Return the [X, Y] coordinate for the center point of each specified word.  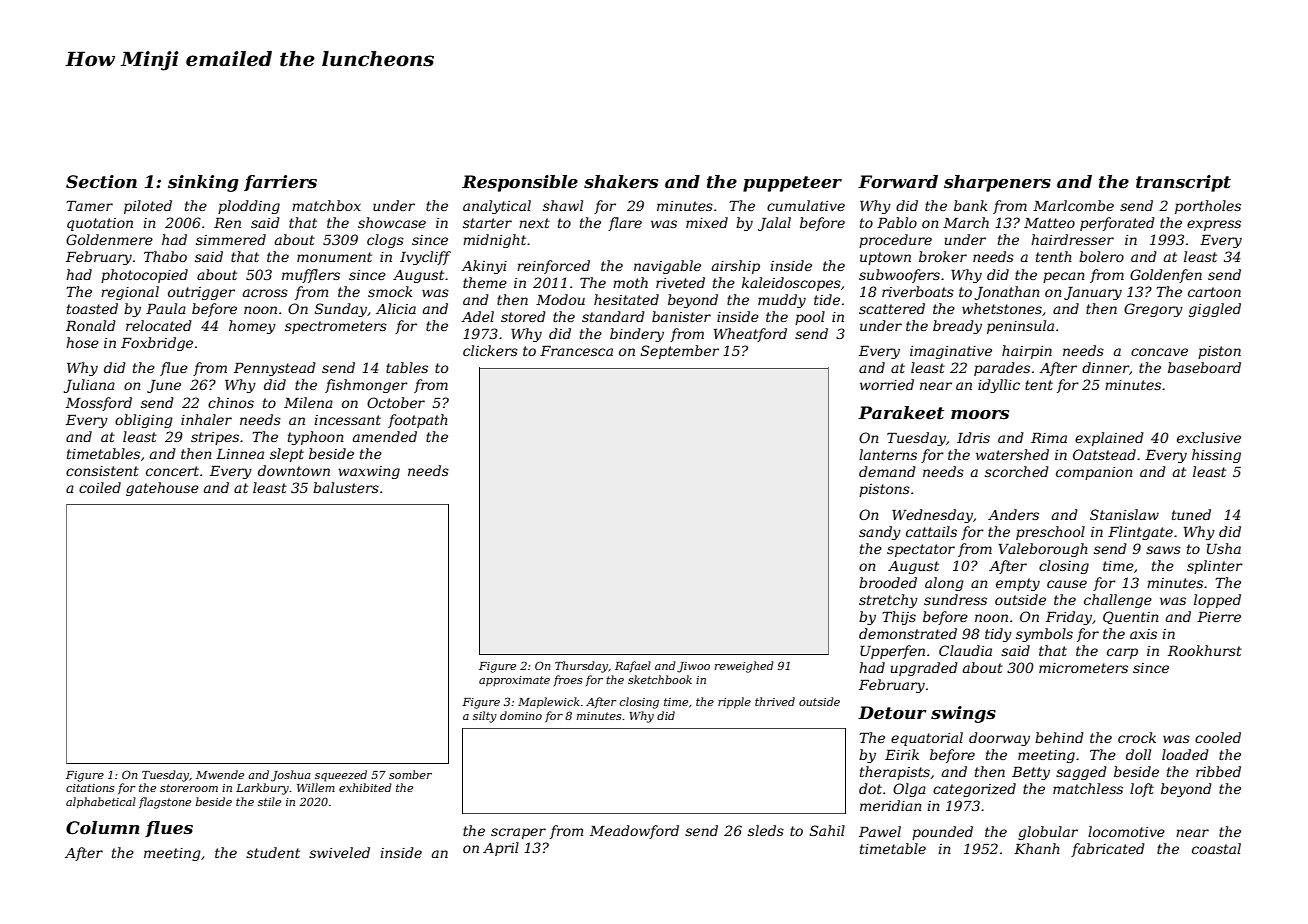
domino [521, 715]
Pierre [1219, 617]
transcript [1183, 183]
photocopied [144, 276]
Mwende [220, 774]
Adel [477, 316]
